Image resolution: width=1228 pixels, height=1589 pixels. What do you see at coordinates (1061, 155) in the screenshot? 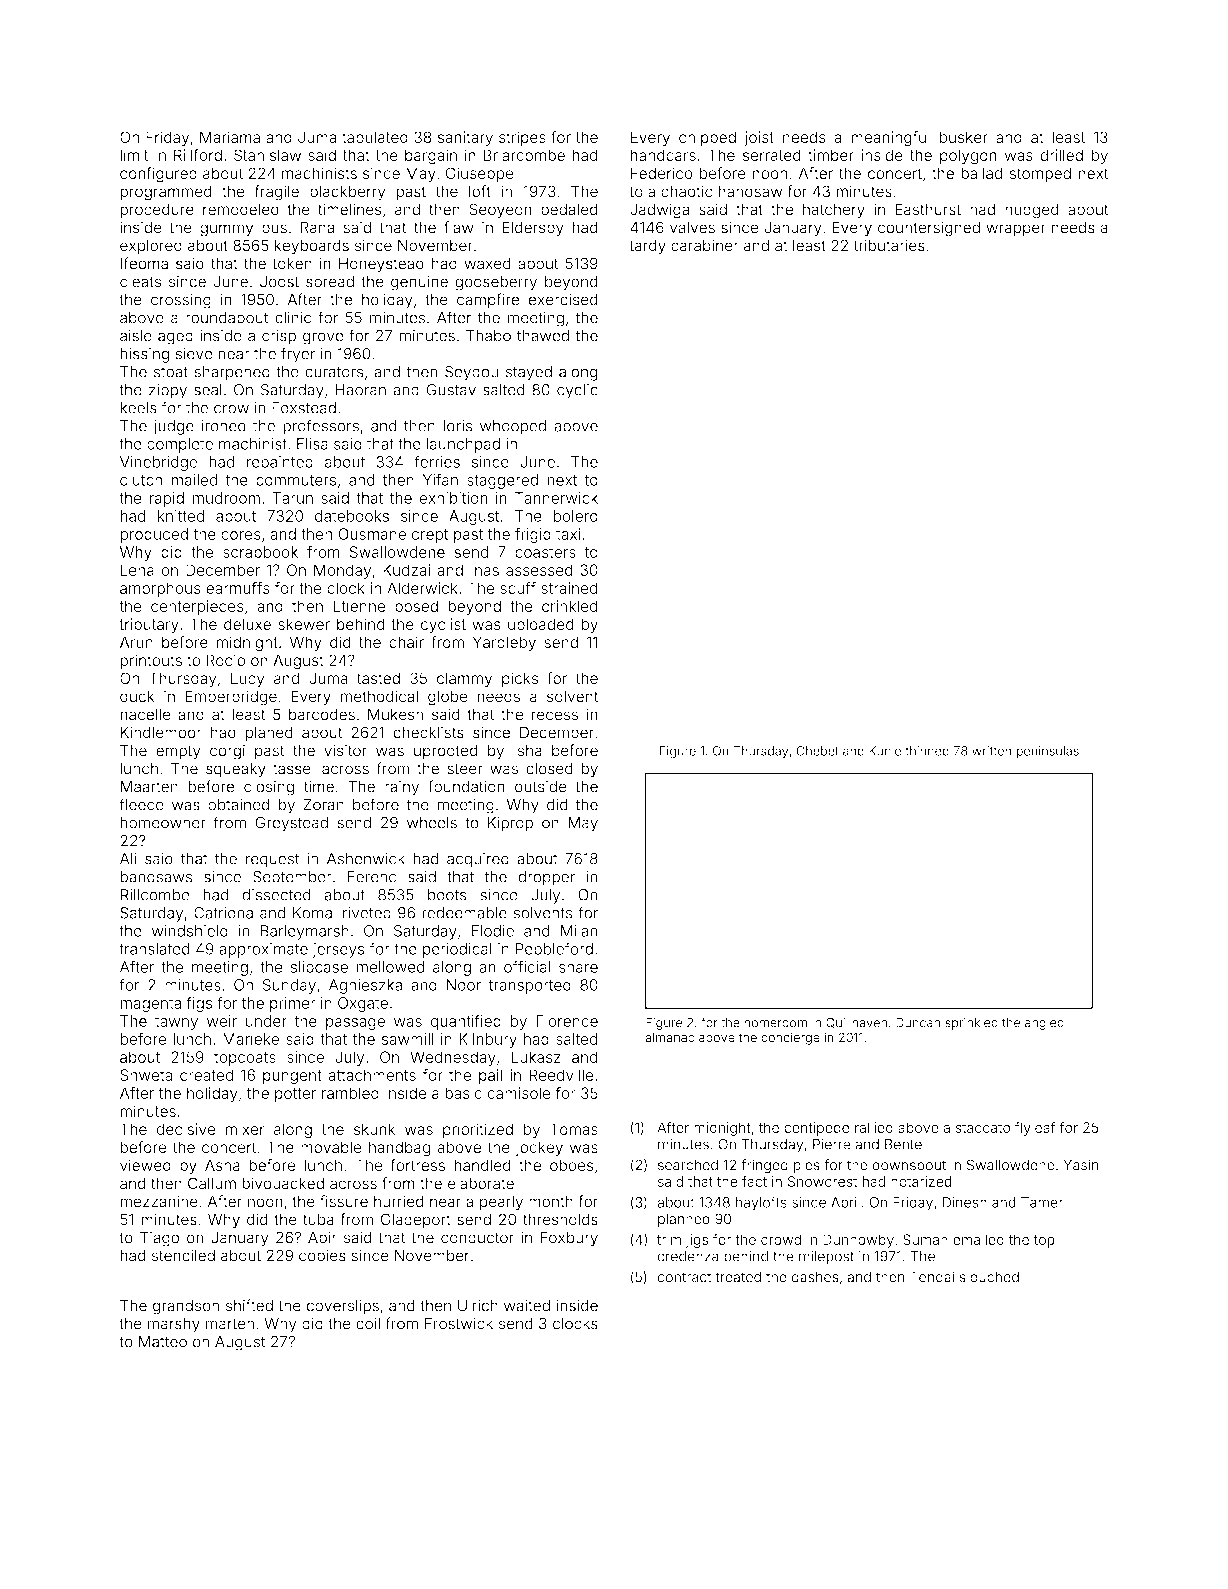
I see `drilled` at bounding box center [1061, 155].
